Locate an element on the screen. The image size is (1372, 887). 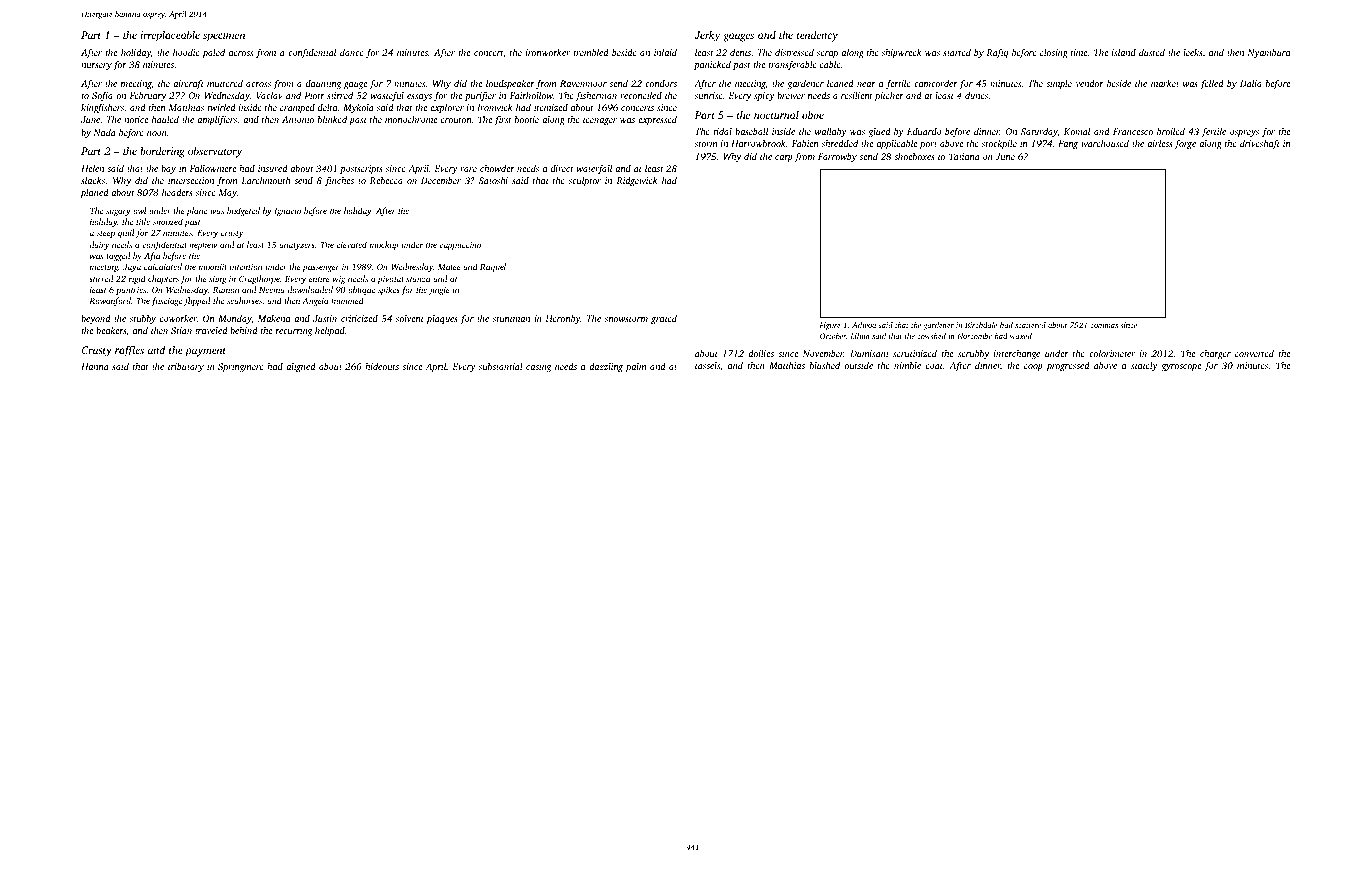
blushed is located at coordinates (825, 365).
